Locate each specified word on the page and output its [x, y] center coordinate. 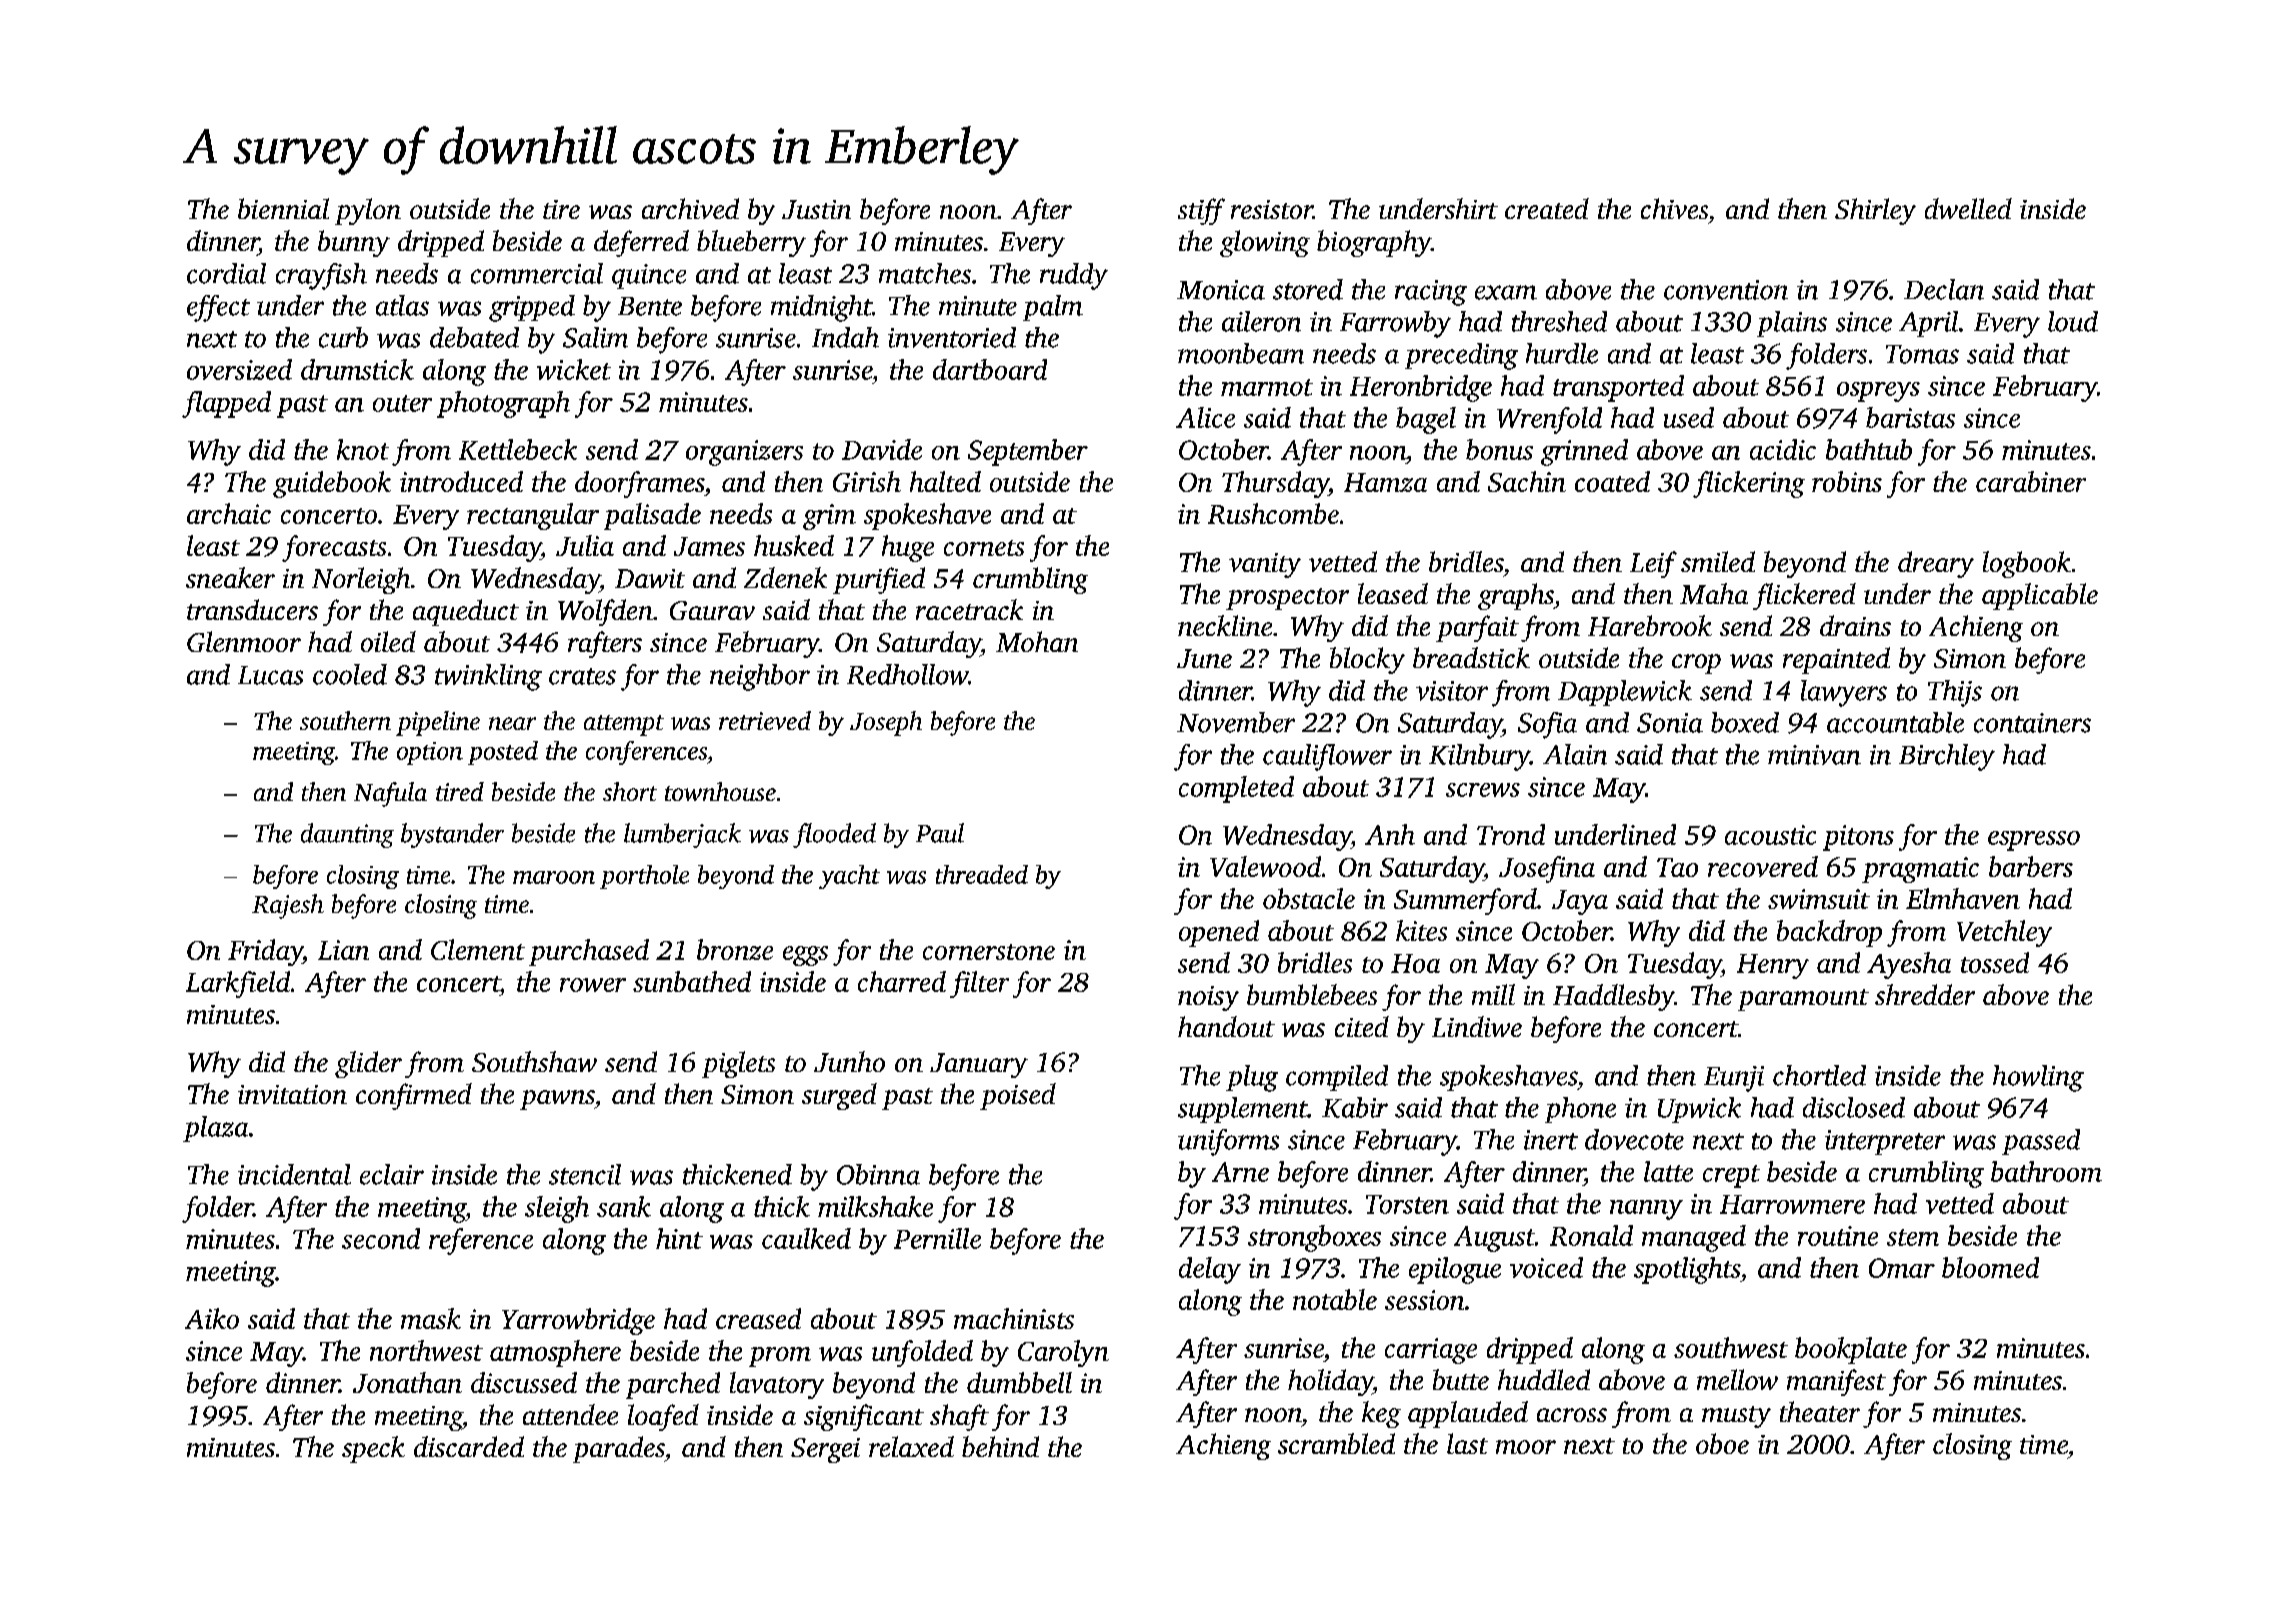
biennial [283, 208]
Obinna [878, 1174]
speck [373, 1449]
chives [1674, 208]
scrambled [1336, 1443]
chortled [1819, 1075]
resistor [1272, 209]
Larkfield [238, 984]
